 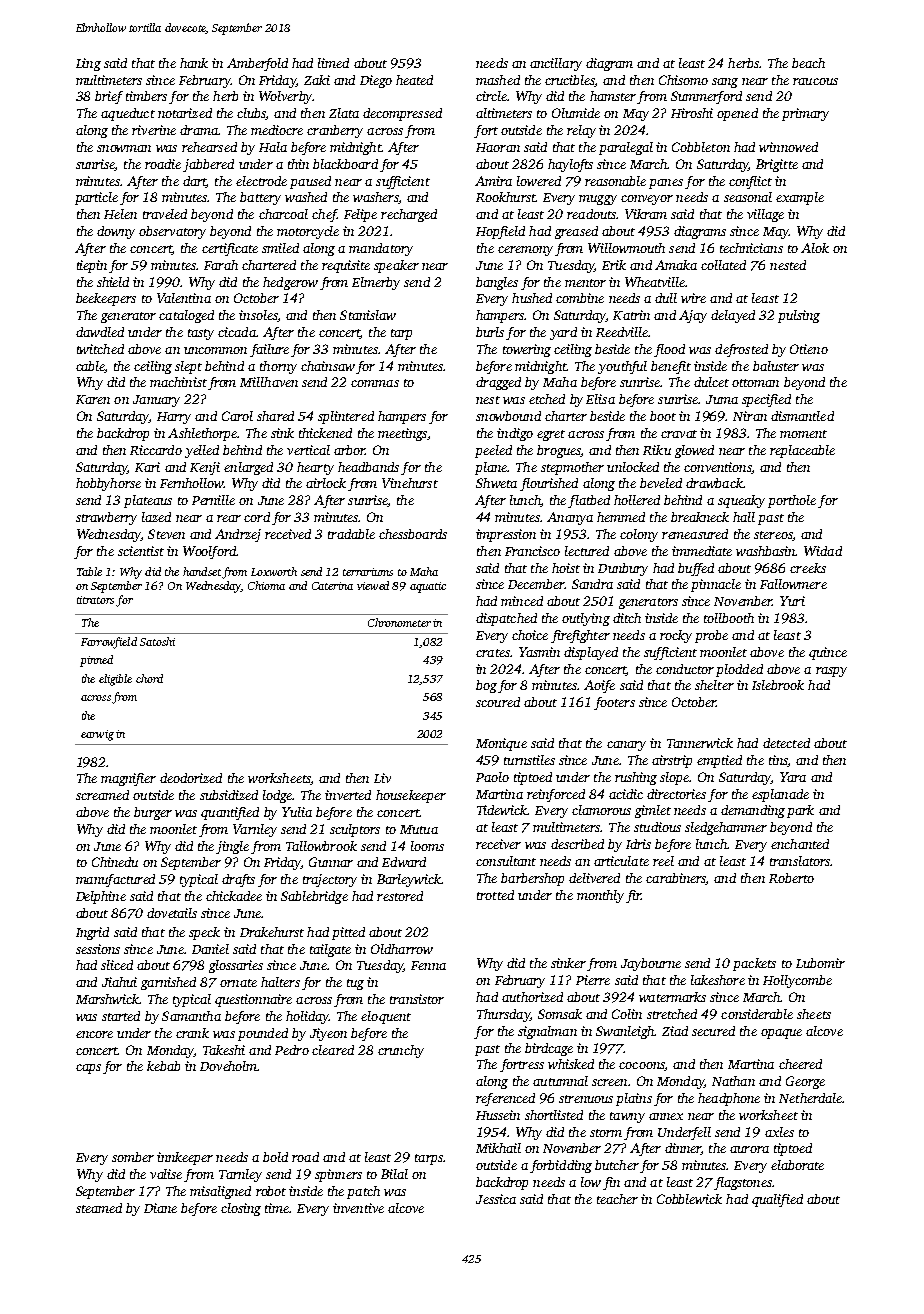 I want to click on burger, so click(x=153, y=813).
